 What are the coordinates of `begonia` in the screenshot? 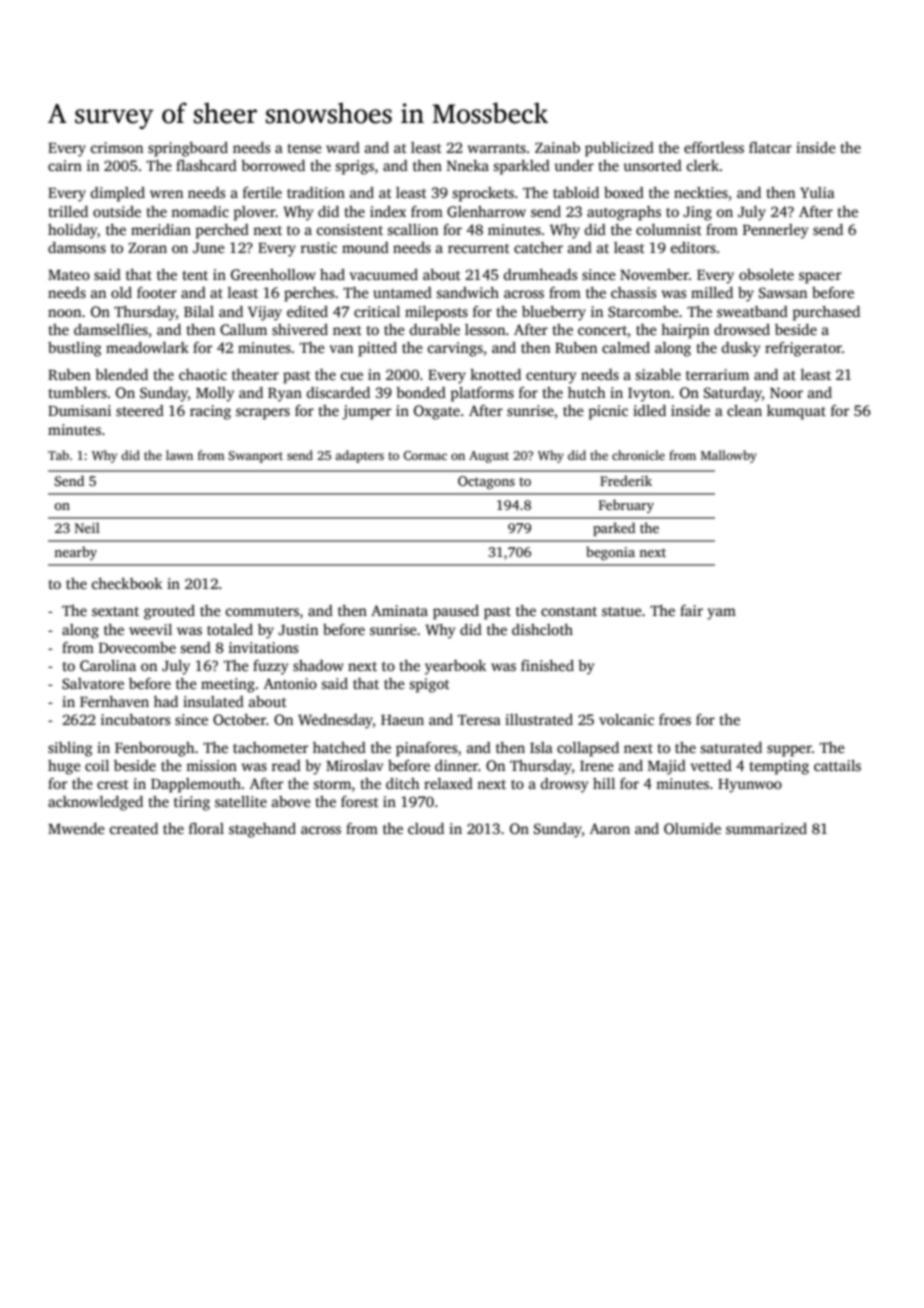 It's located at (610, 553).
